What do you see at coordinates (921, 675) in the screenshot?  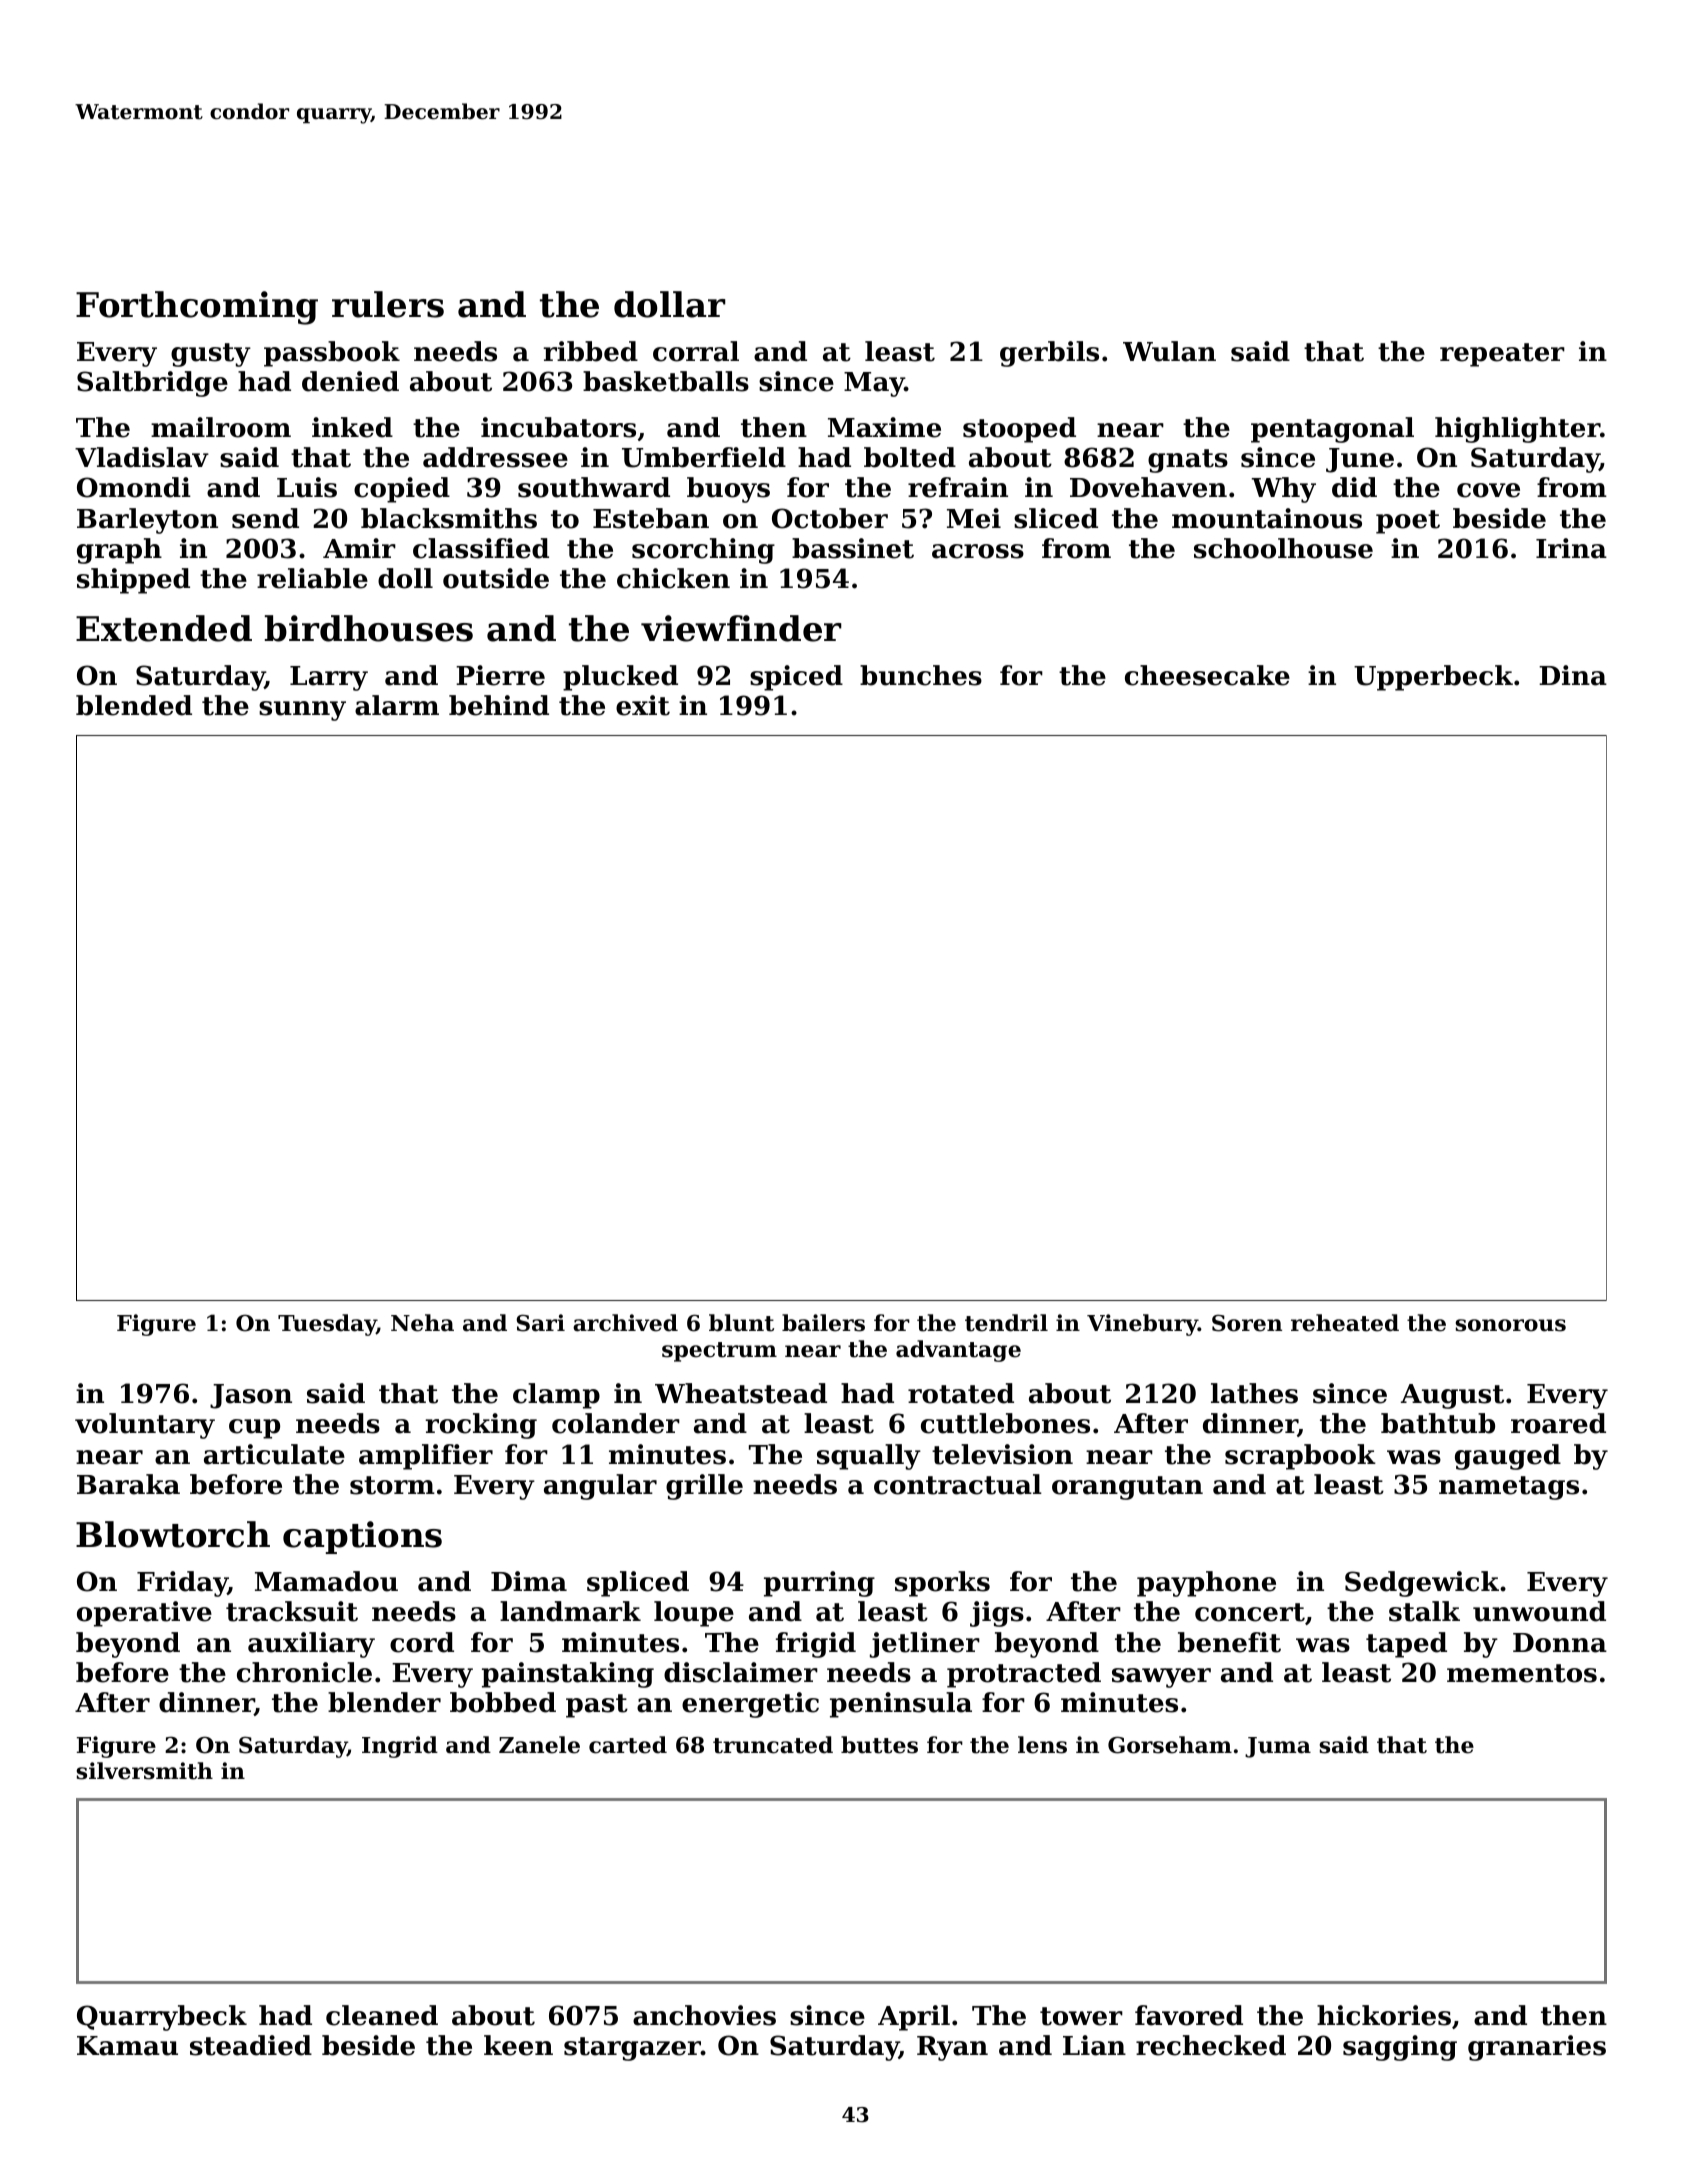 I see `bunches` at bounding box center [921, 675].
